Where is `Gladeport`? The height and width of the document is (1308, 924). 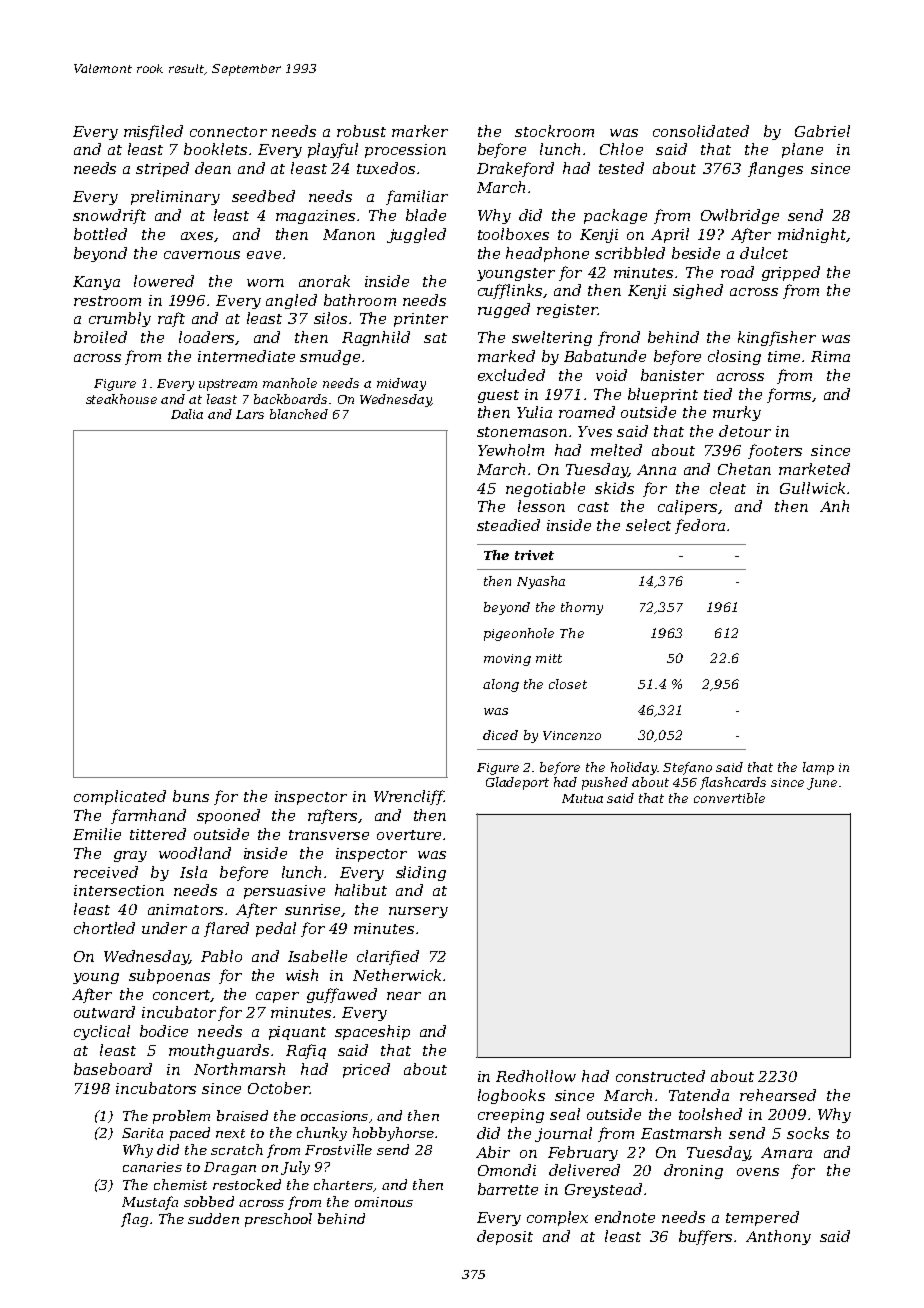
Gladeport is located at coordinates (517, 783).
